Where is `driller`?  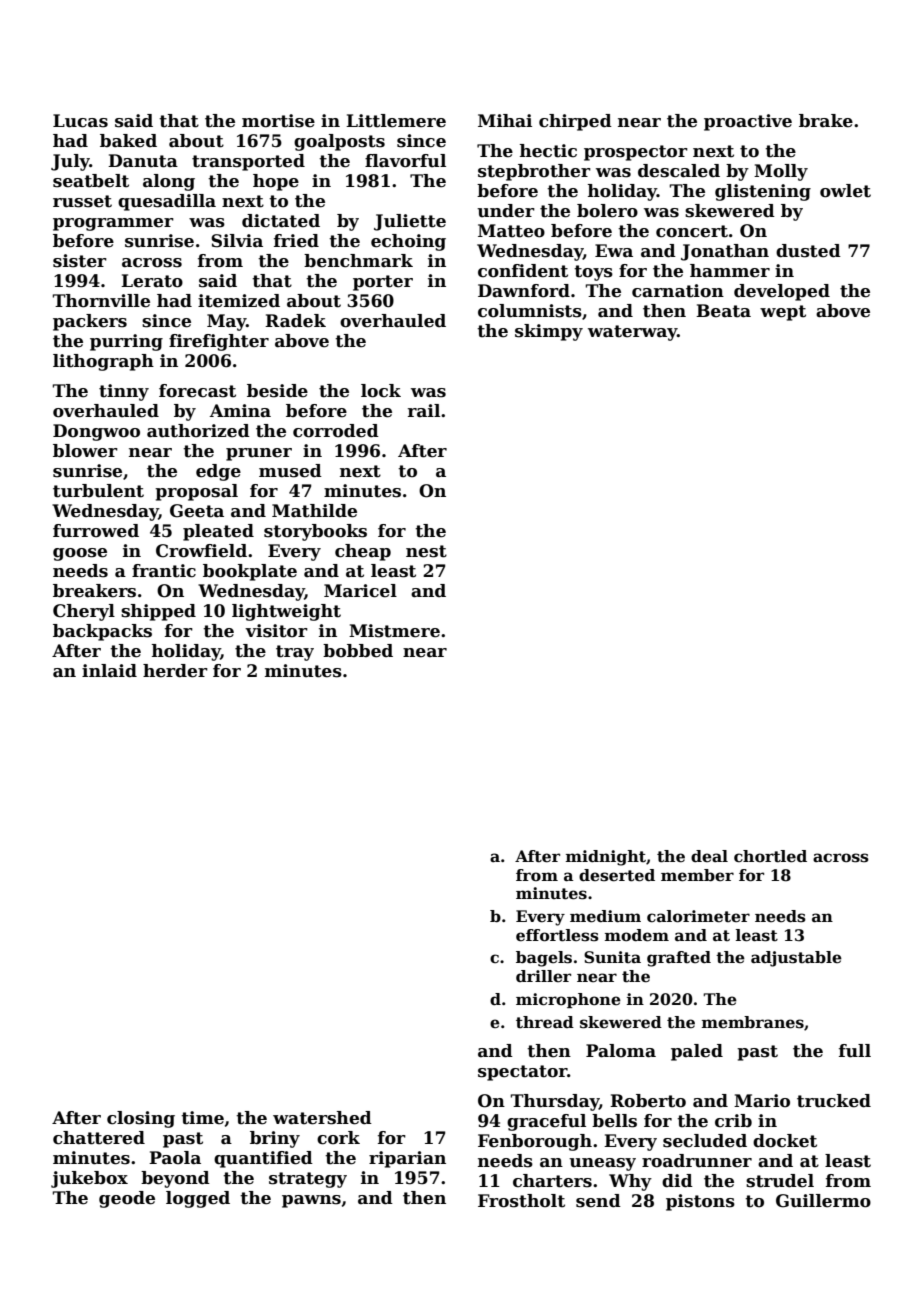
driller is located at coordinates (543, 976).
